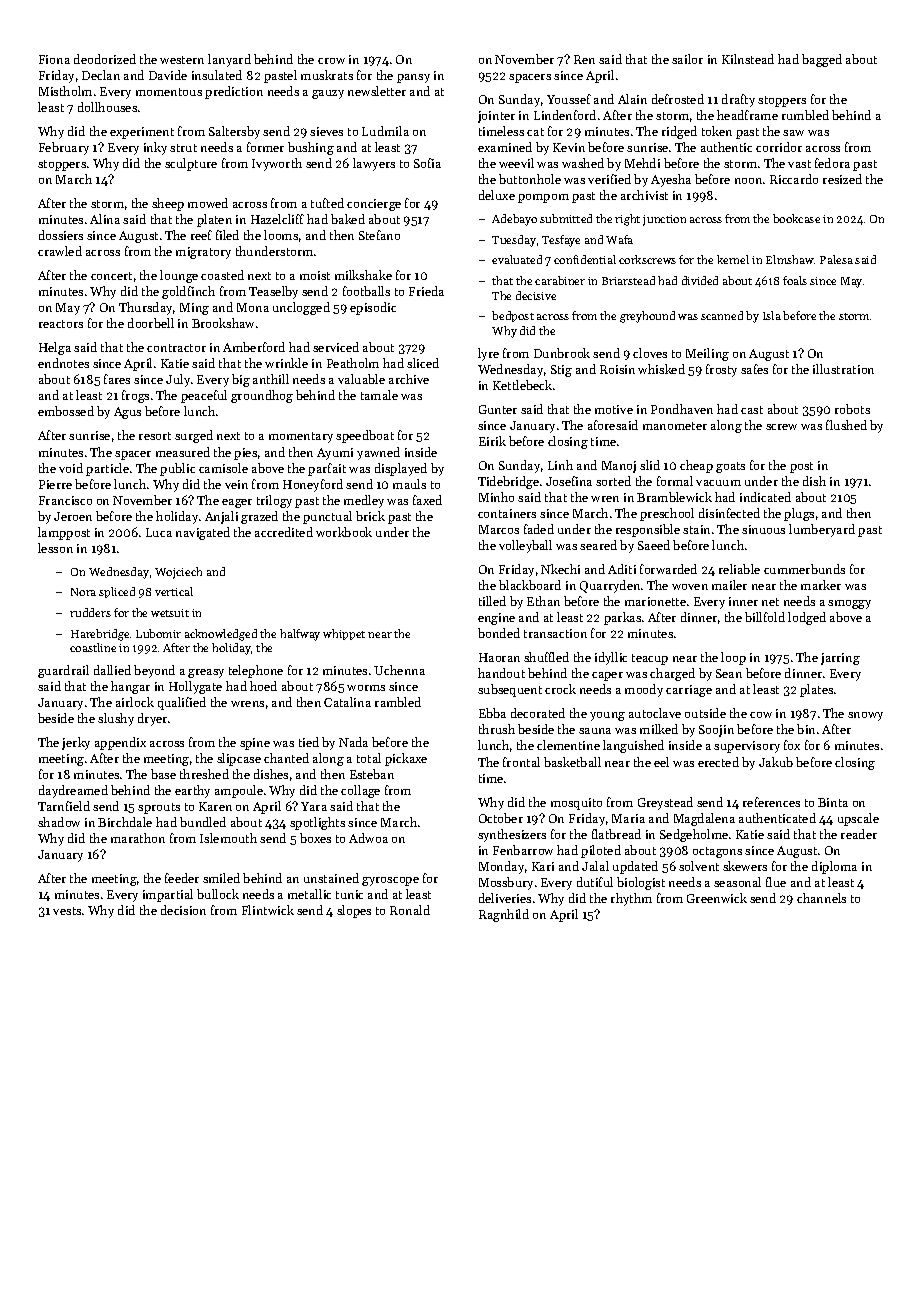  Describe the element at coordinates (268, 910) in the screenshot. I see `Flintwick` at that location.
